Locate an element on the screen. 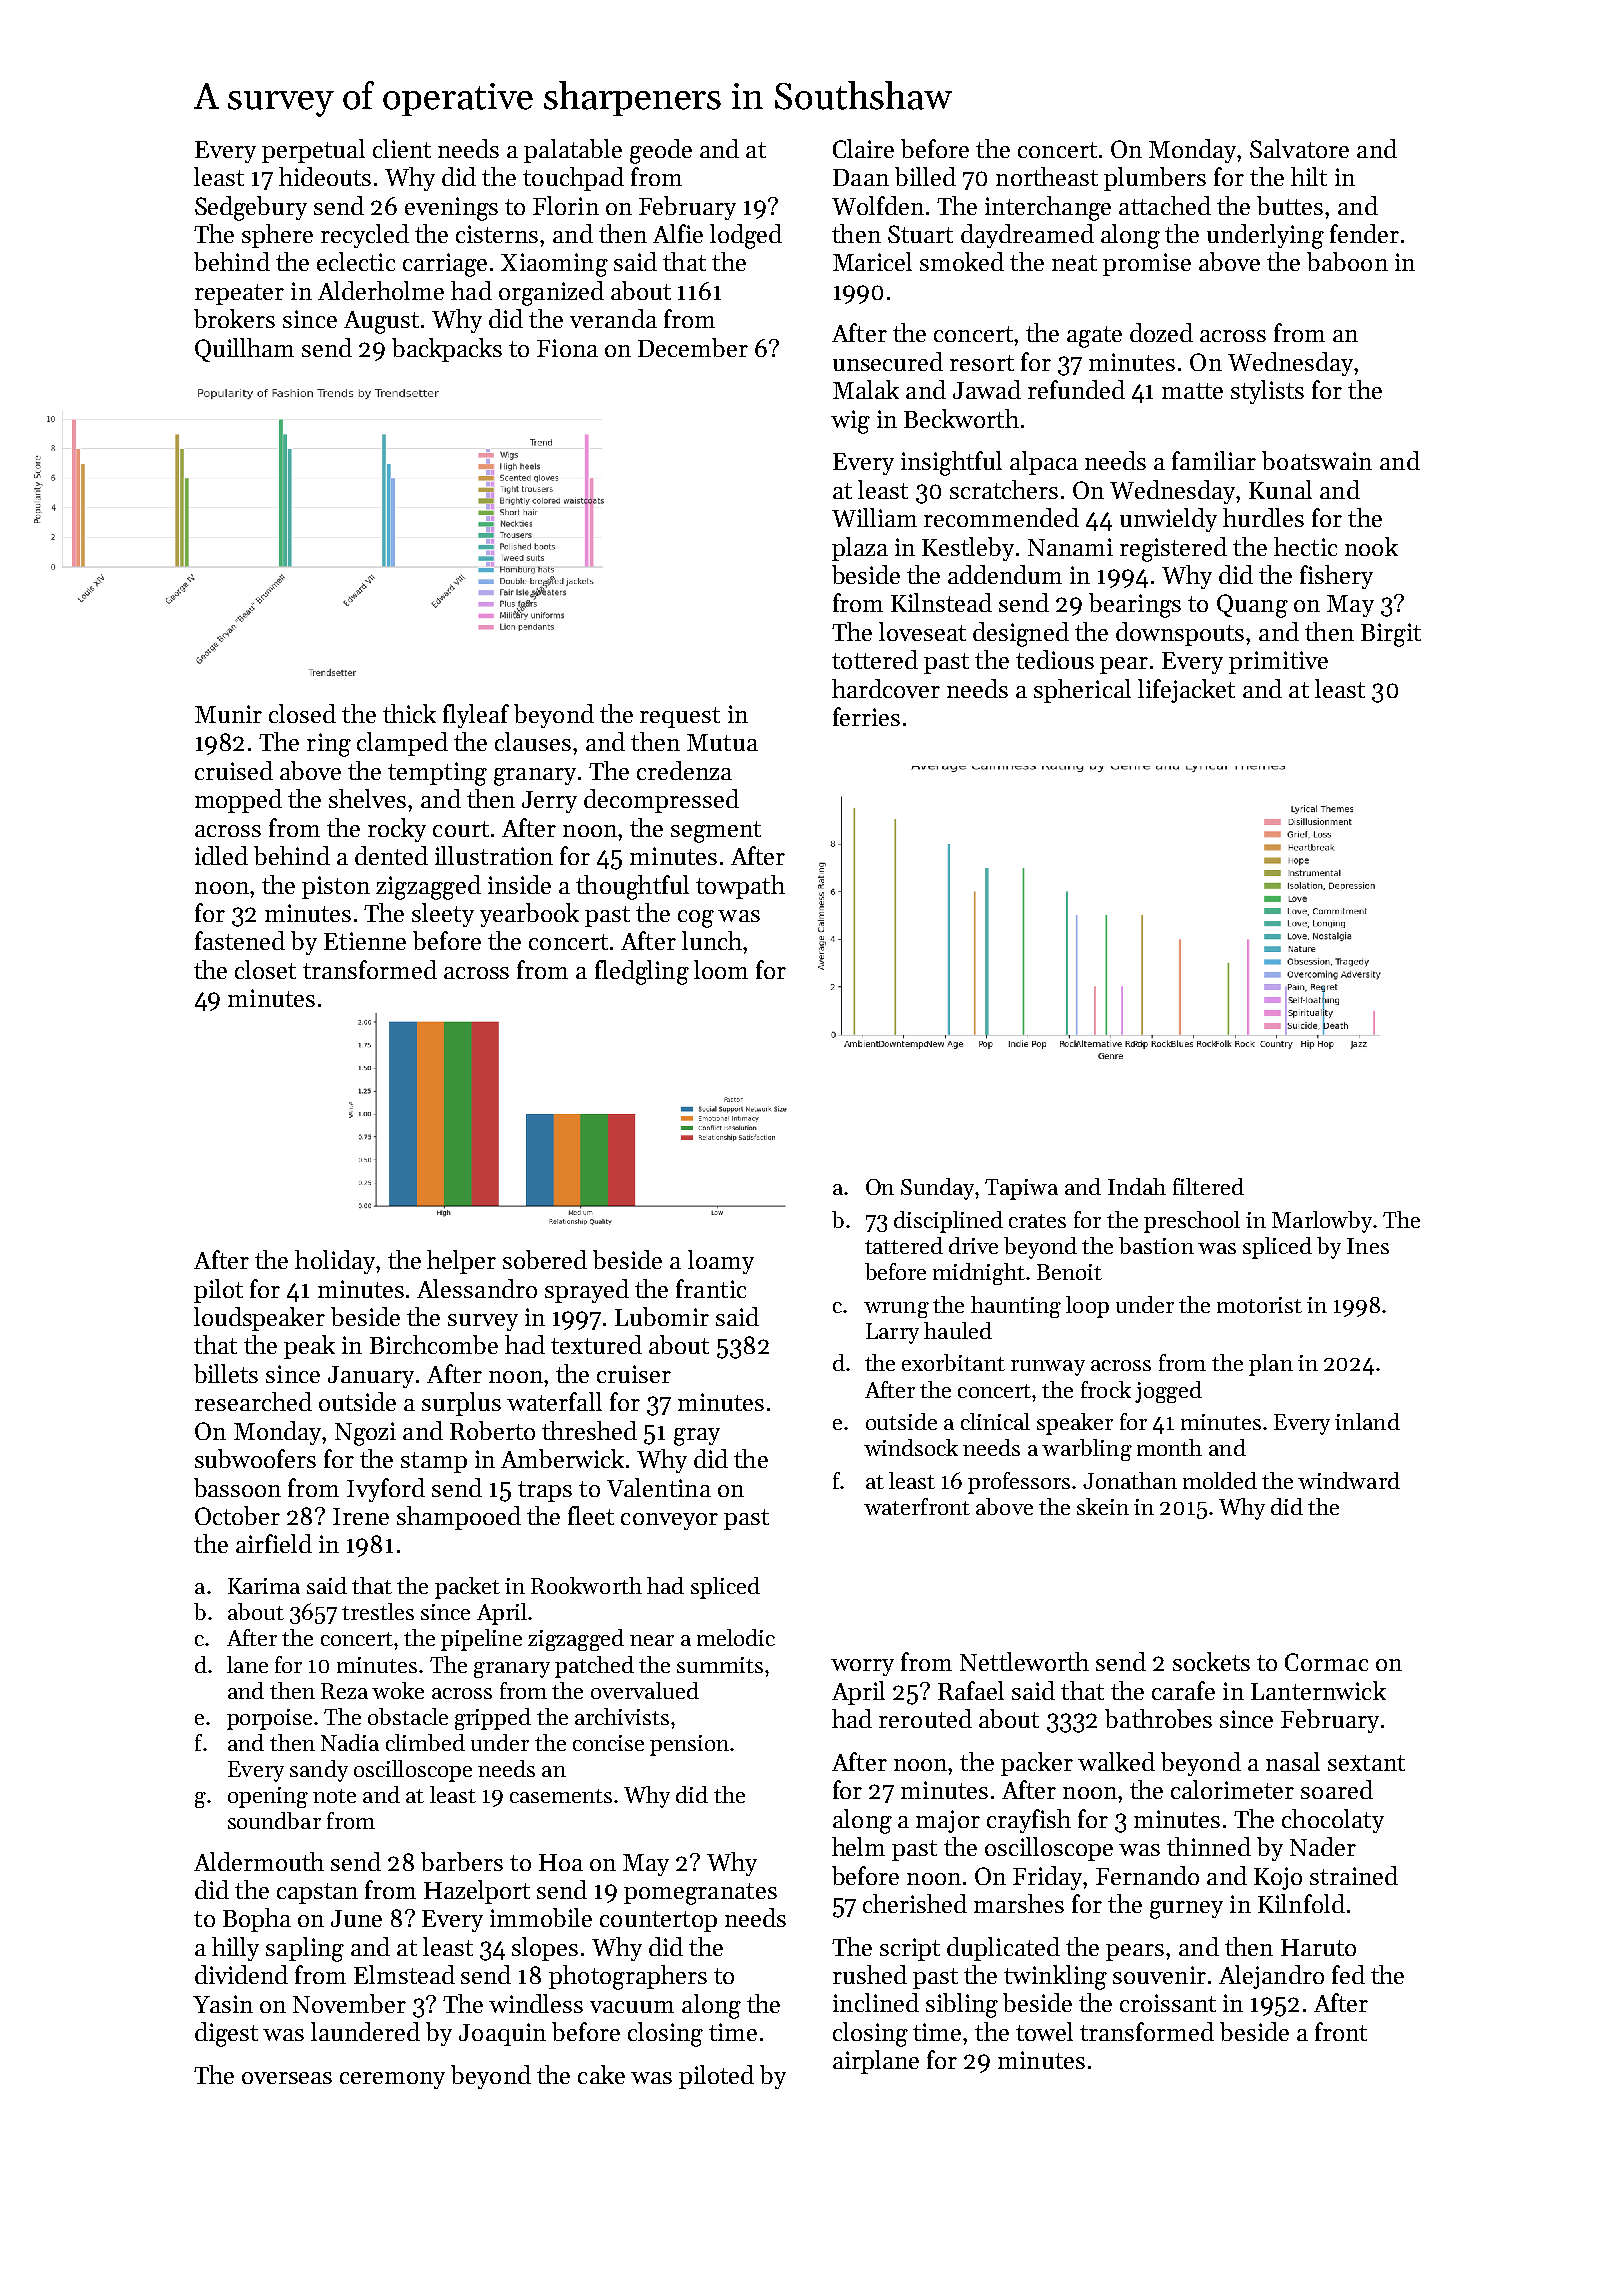  croissant is located at coordinates (1168, 2003).
